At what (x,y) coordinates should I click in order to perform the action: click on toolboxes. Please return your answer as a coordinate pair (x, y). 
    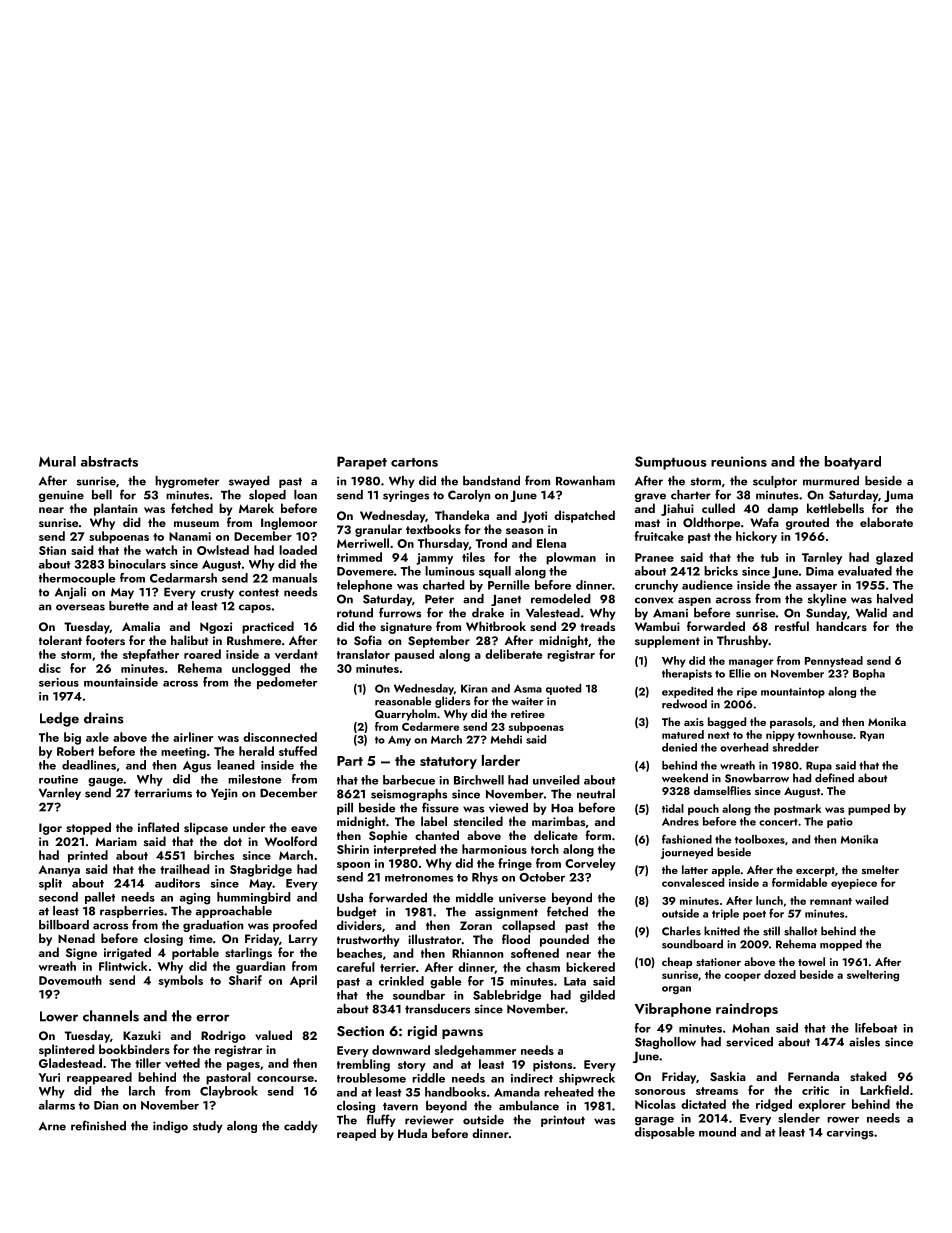
    Looking at the image, I should click on (760, 839).
